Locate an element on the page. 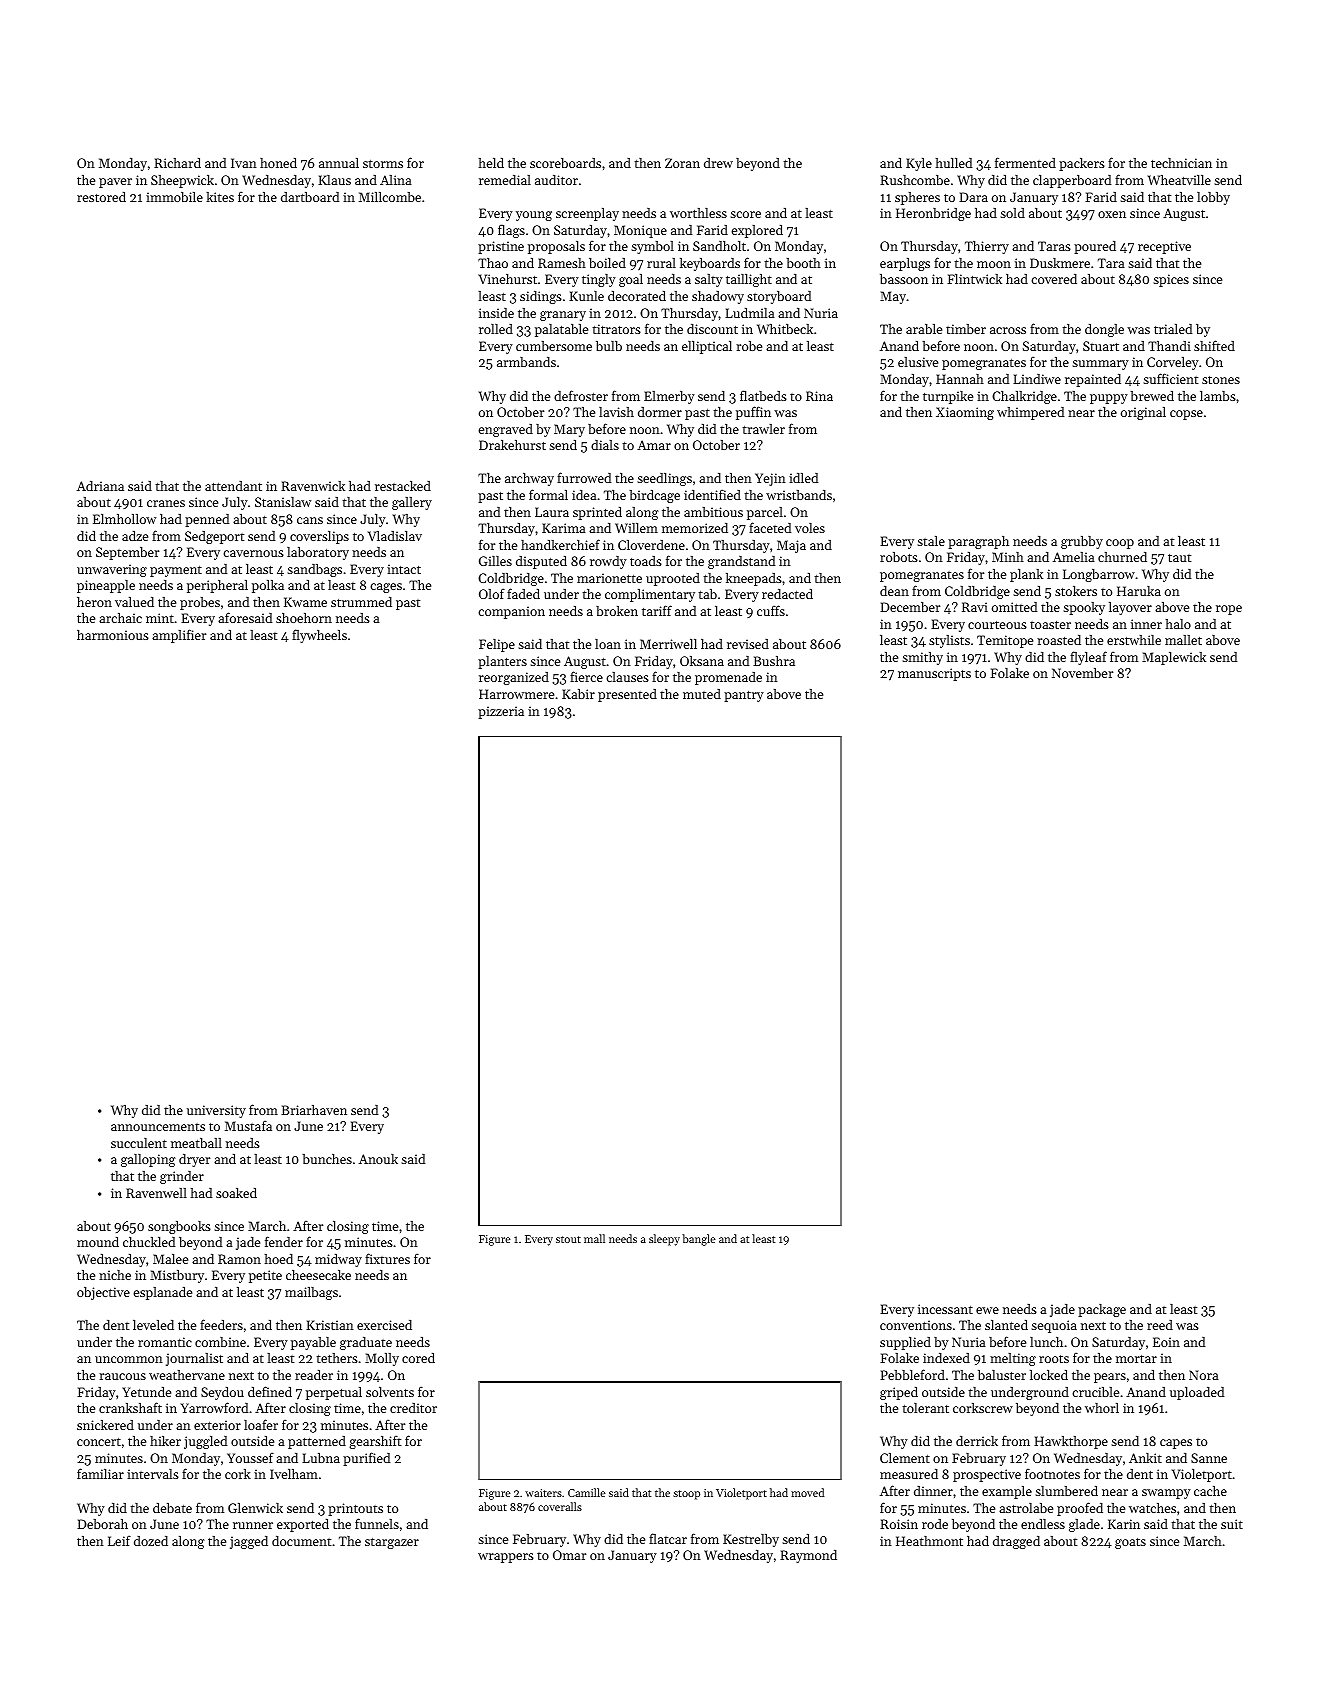  spheres is located at coordinates (917, 198).
